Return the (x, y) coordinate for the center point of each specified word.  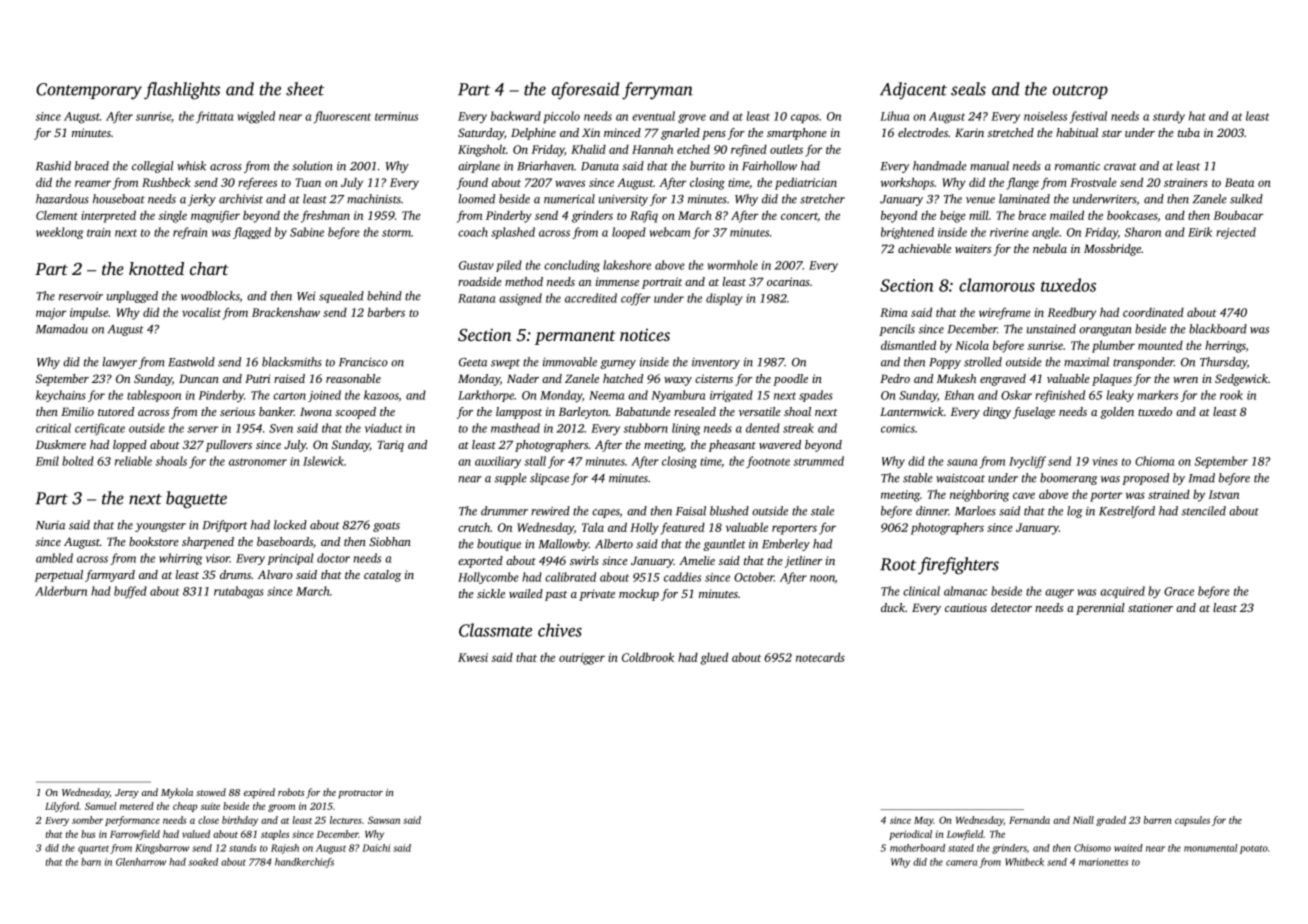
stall (535, 461)
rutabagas (239, 592)
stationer (1150, 607)
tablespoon (154, 396)
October (754, 577)
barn (91, 862)
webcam (670, 232)
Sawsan (384, 820)
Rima (894, 312)
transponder (1143, 363)
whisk (191, 166)
